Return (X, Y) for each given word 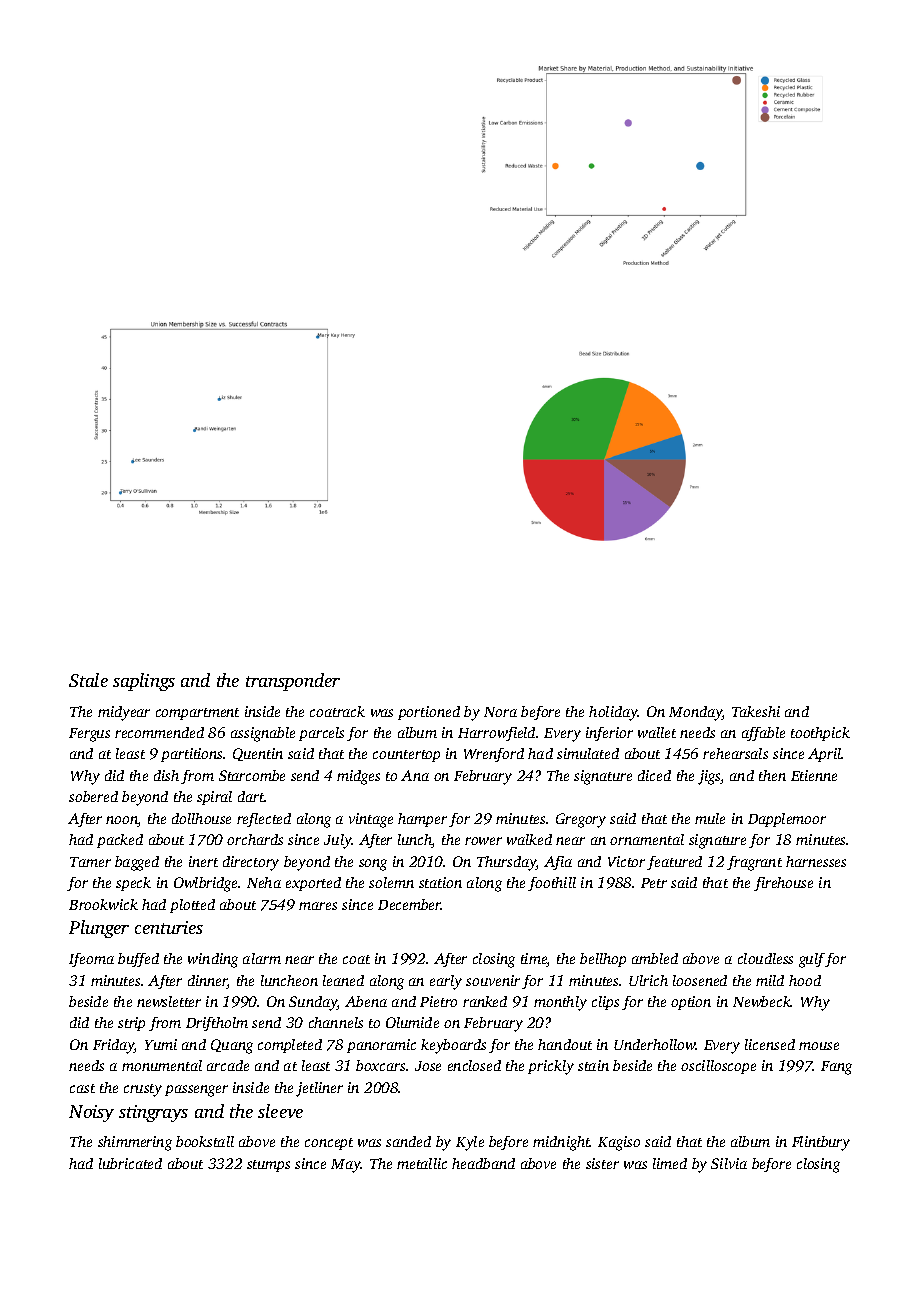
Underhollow (655, 1044)
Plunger (99, 929)
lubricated (130, 1163)
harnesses (816, 861)
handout (565, 1044)
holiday (613, 713)
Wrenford (494, 755)
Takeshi (756, 711)
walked (529, 839)
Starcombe (252, 775)
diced (654, 775)
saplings (144, 682)
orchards (255, 839)
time (534, 960)
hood (805, 980)
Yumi (161, 1044)
